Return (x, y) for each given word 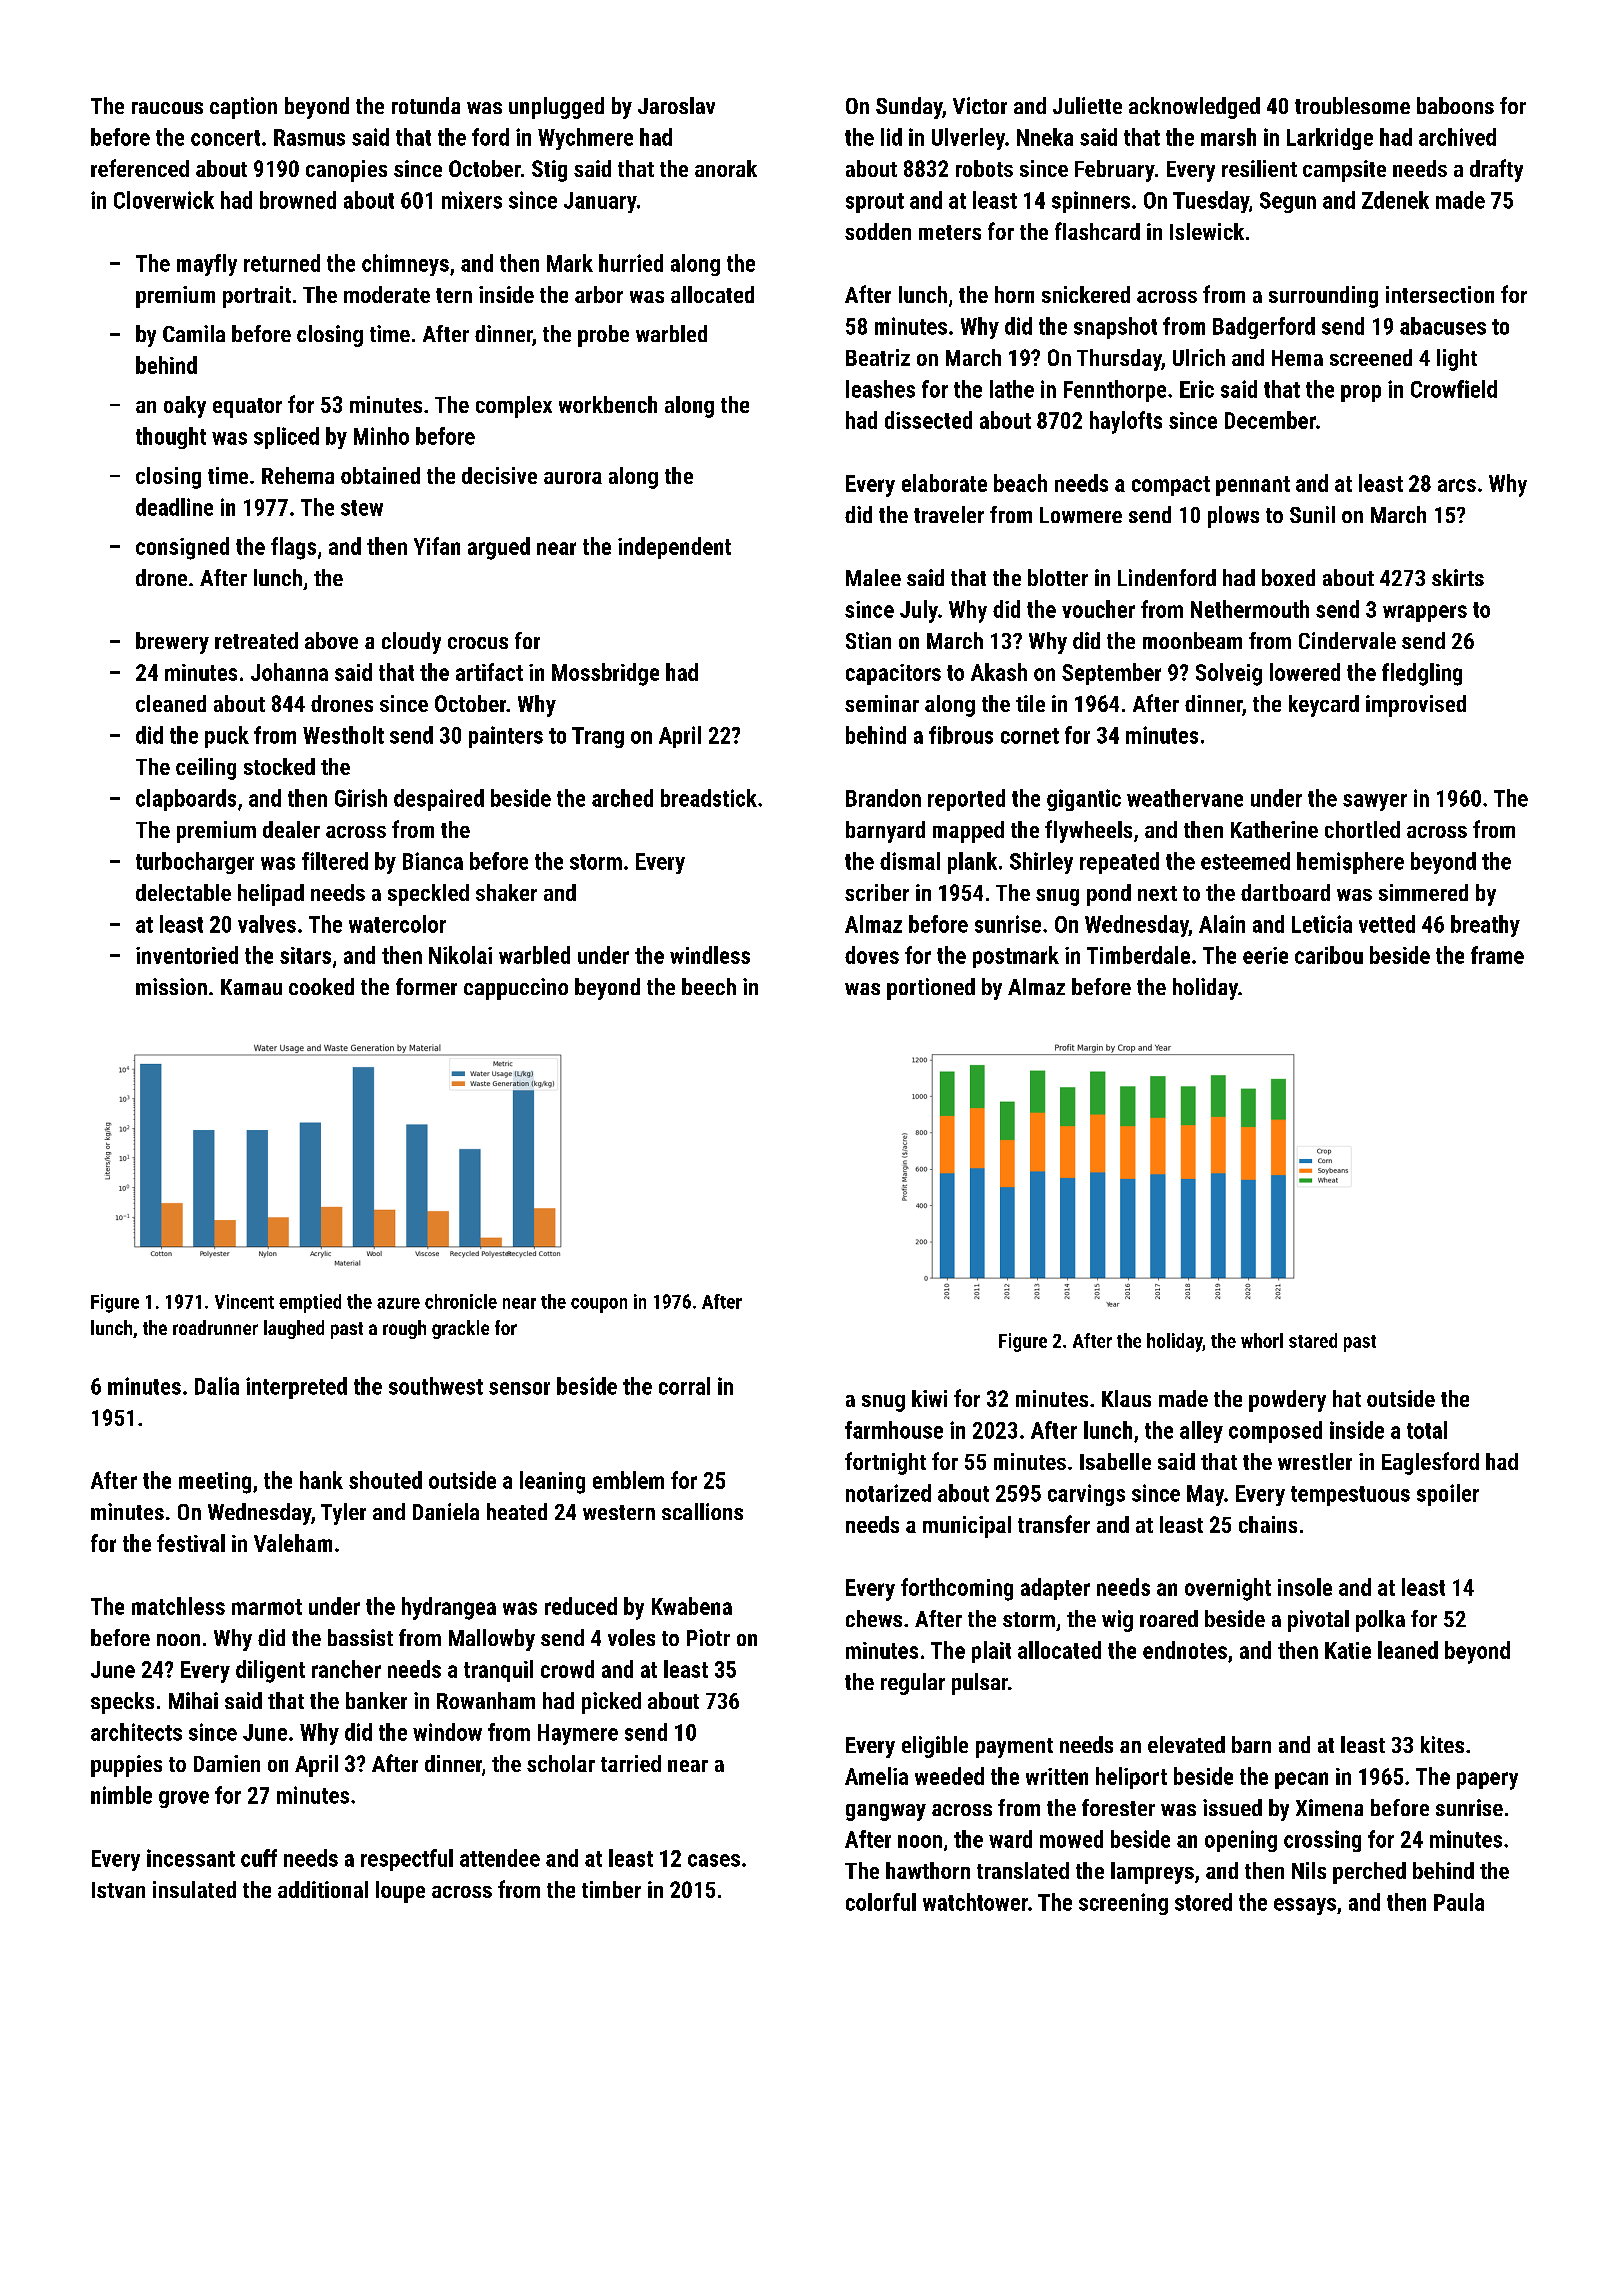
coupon (599, 1305)
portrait (257, 297)
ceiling (206, 769)
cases (714, 1860)
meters (950, 232)
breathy (1485, 926)
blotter (1058, 577)
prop (1361, 393)
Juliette (1087, 105)
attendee (500, 1858)
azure (398, 1303)
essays (1305, 1906)
